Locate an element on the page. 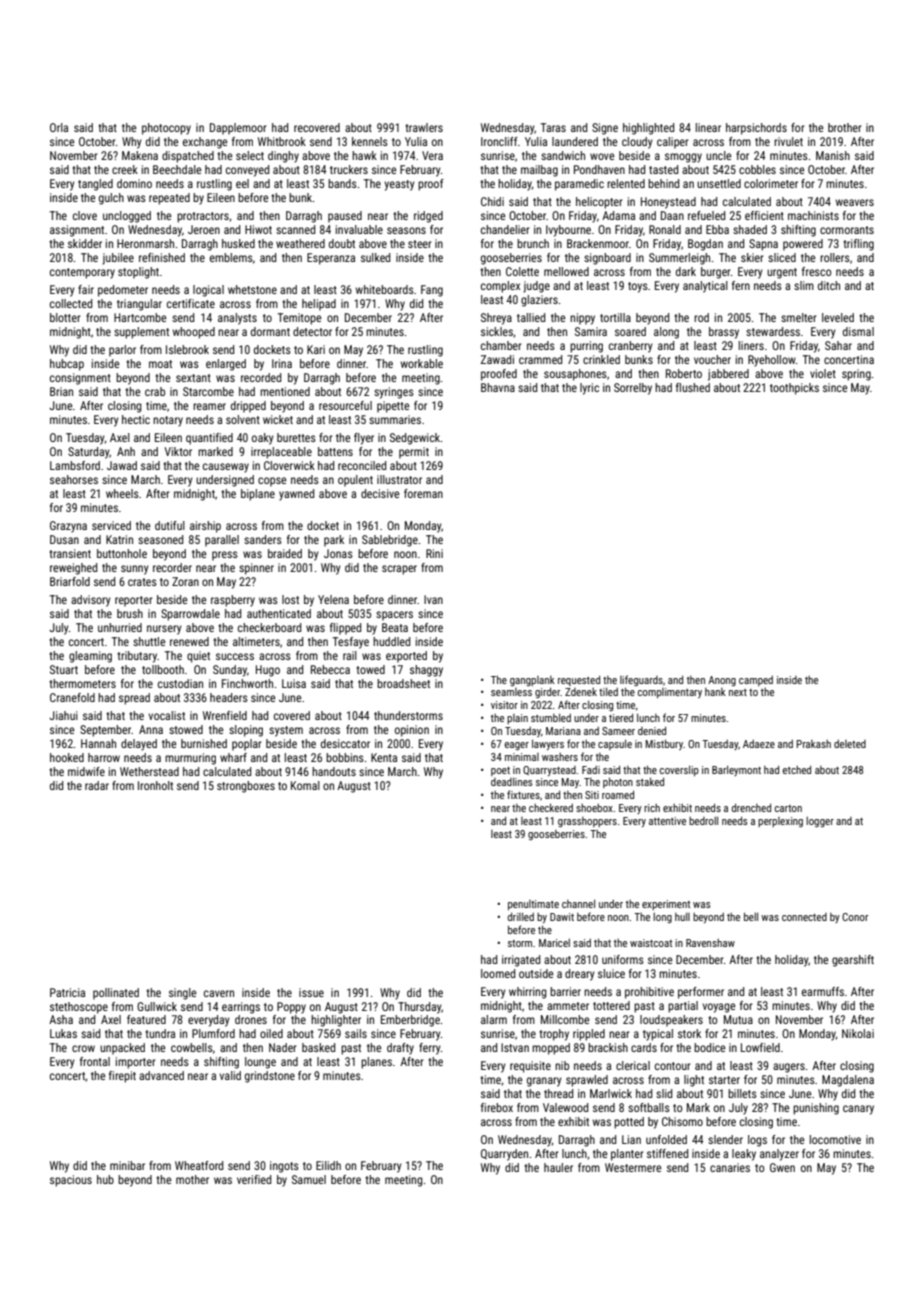 The image size is (924, 1308). spread is located at coordinates (134, 699).
